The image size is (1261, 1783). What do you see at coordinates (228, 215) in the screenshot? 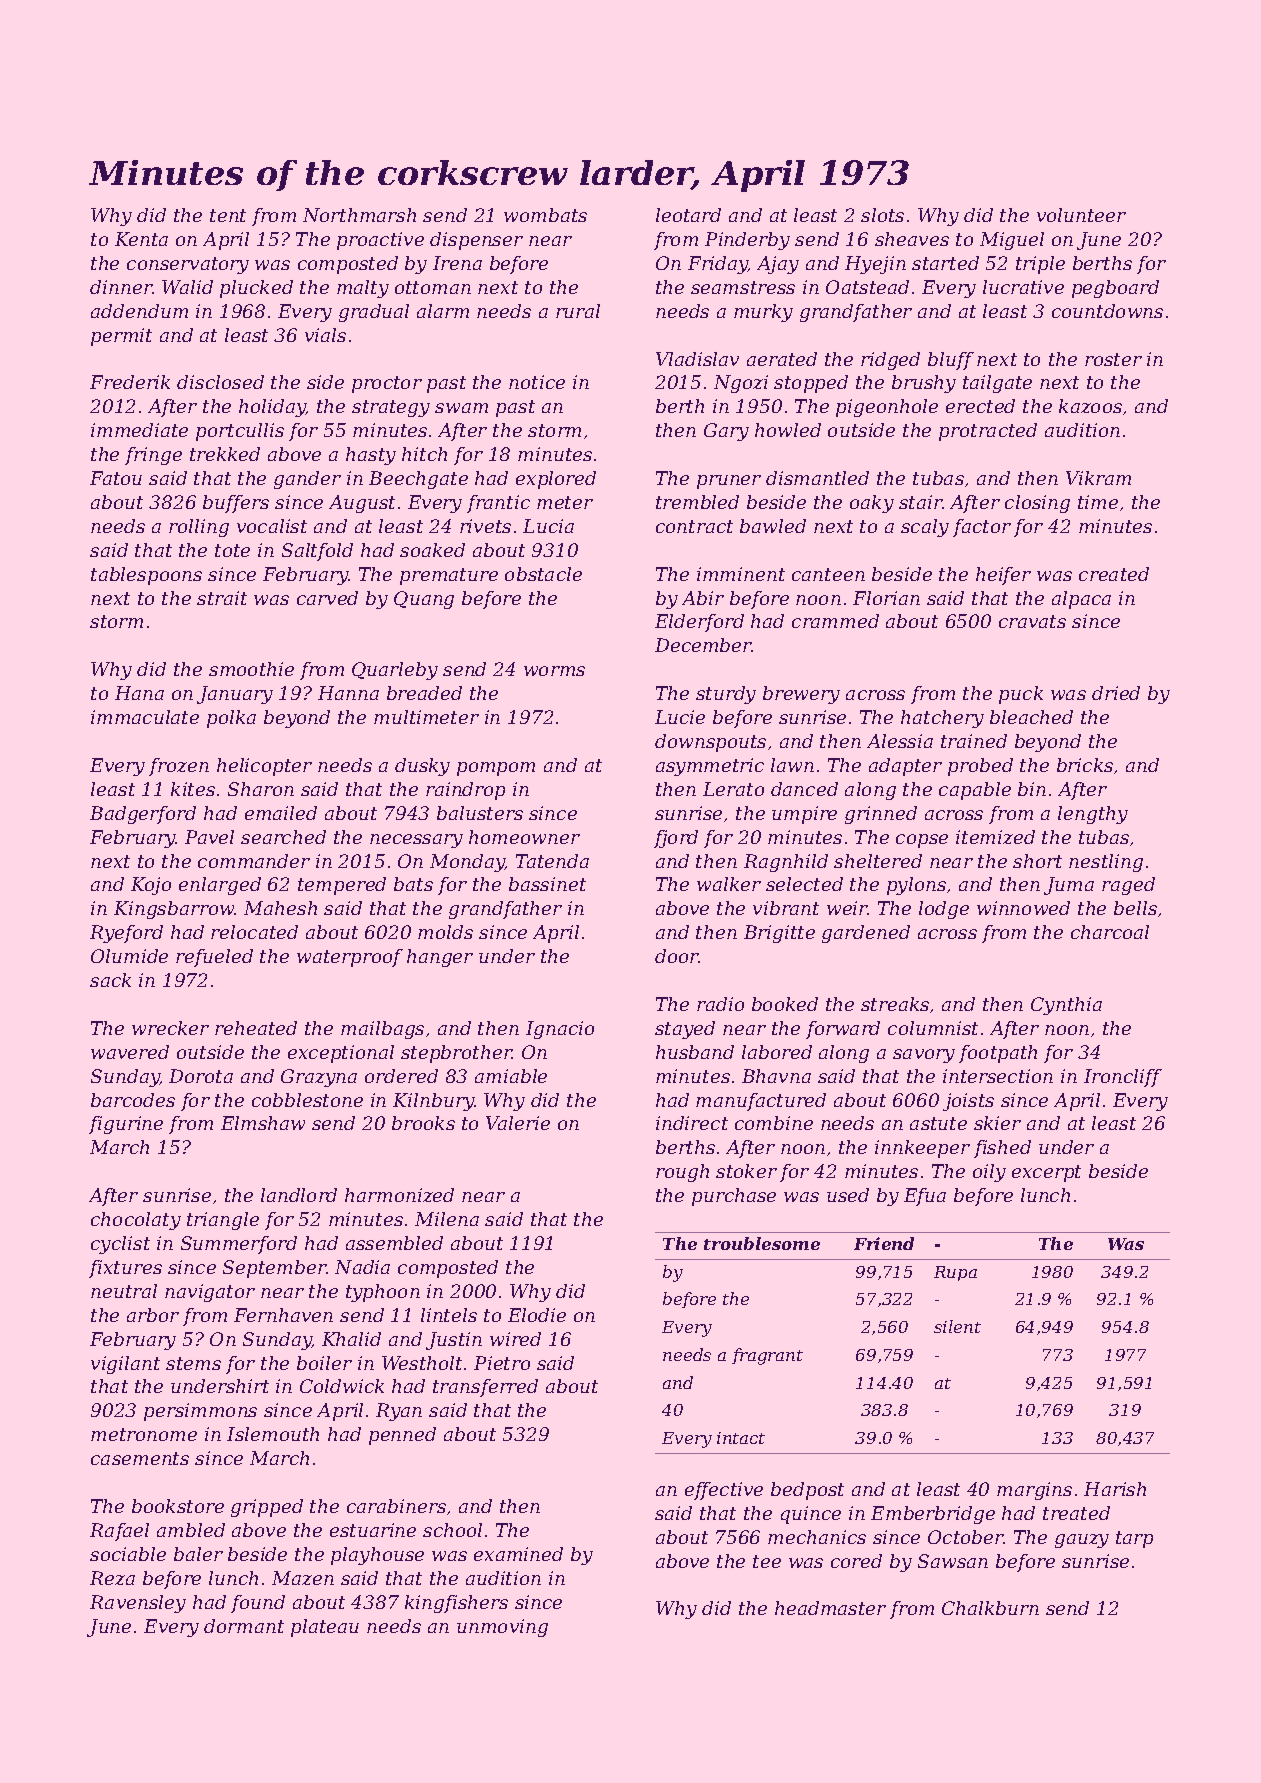
I see `tent` at bounding box center [228, 215].
